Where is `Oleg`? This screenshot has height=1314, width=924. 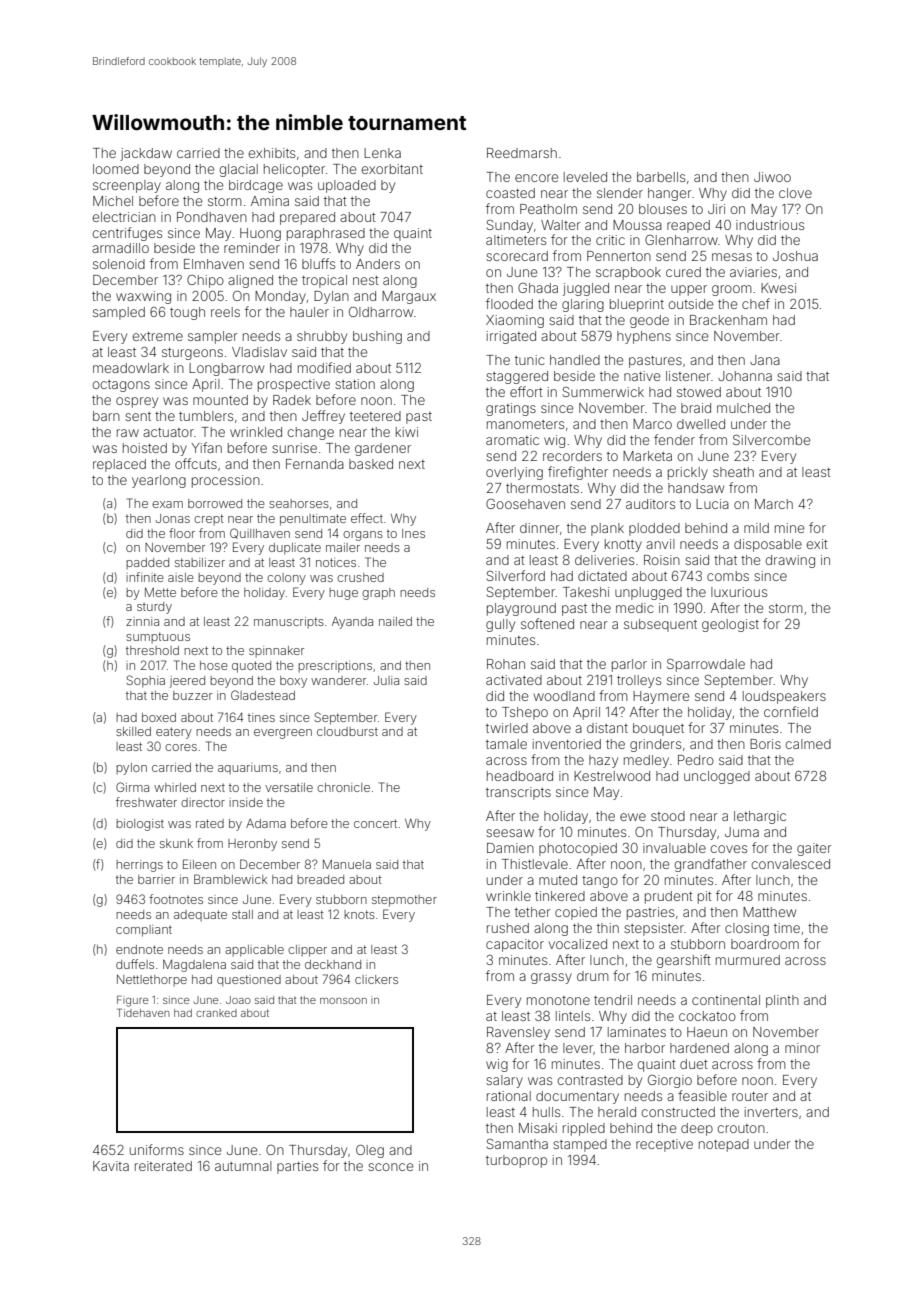
Oleg is located at coordinates (370, 1151).
